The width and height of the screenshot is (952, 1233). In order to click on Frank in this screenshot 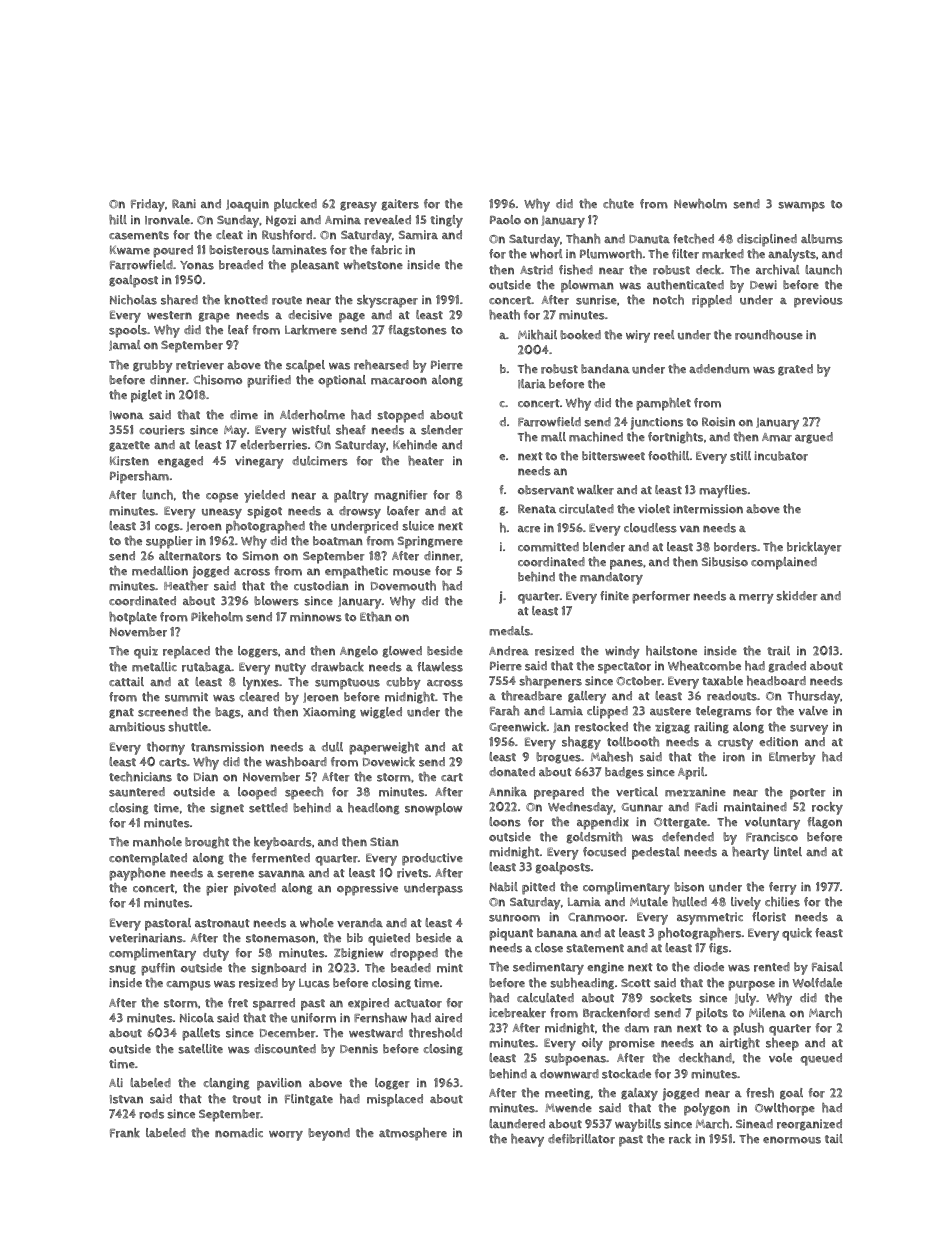, I will do `click(125, 1133)`.
